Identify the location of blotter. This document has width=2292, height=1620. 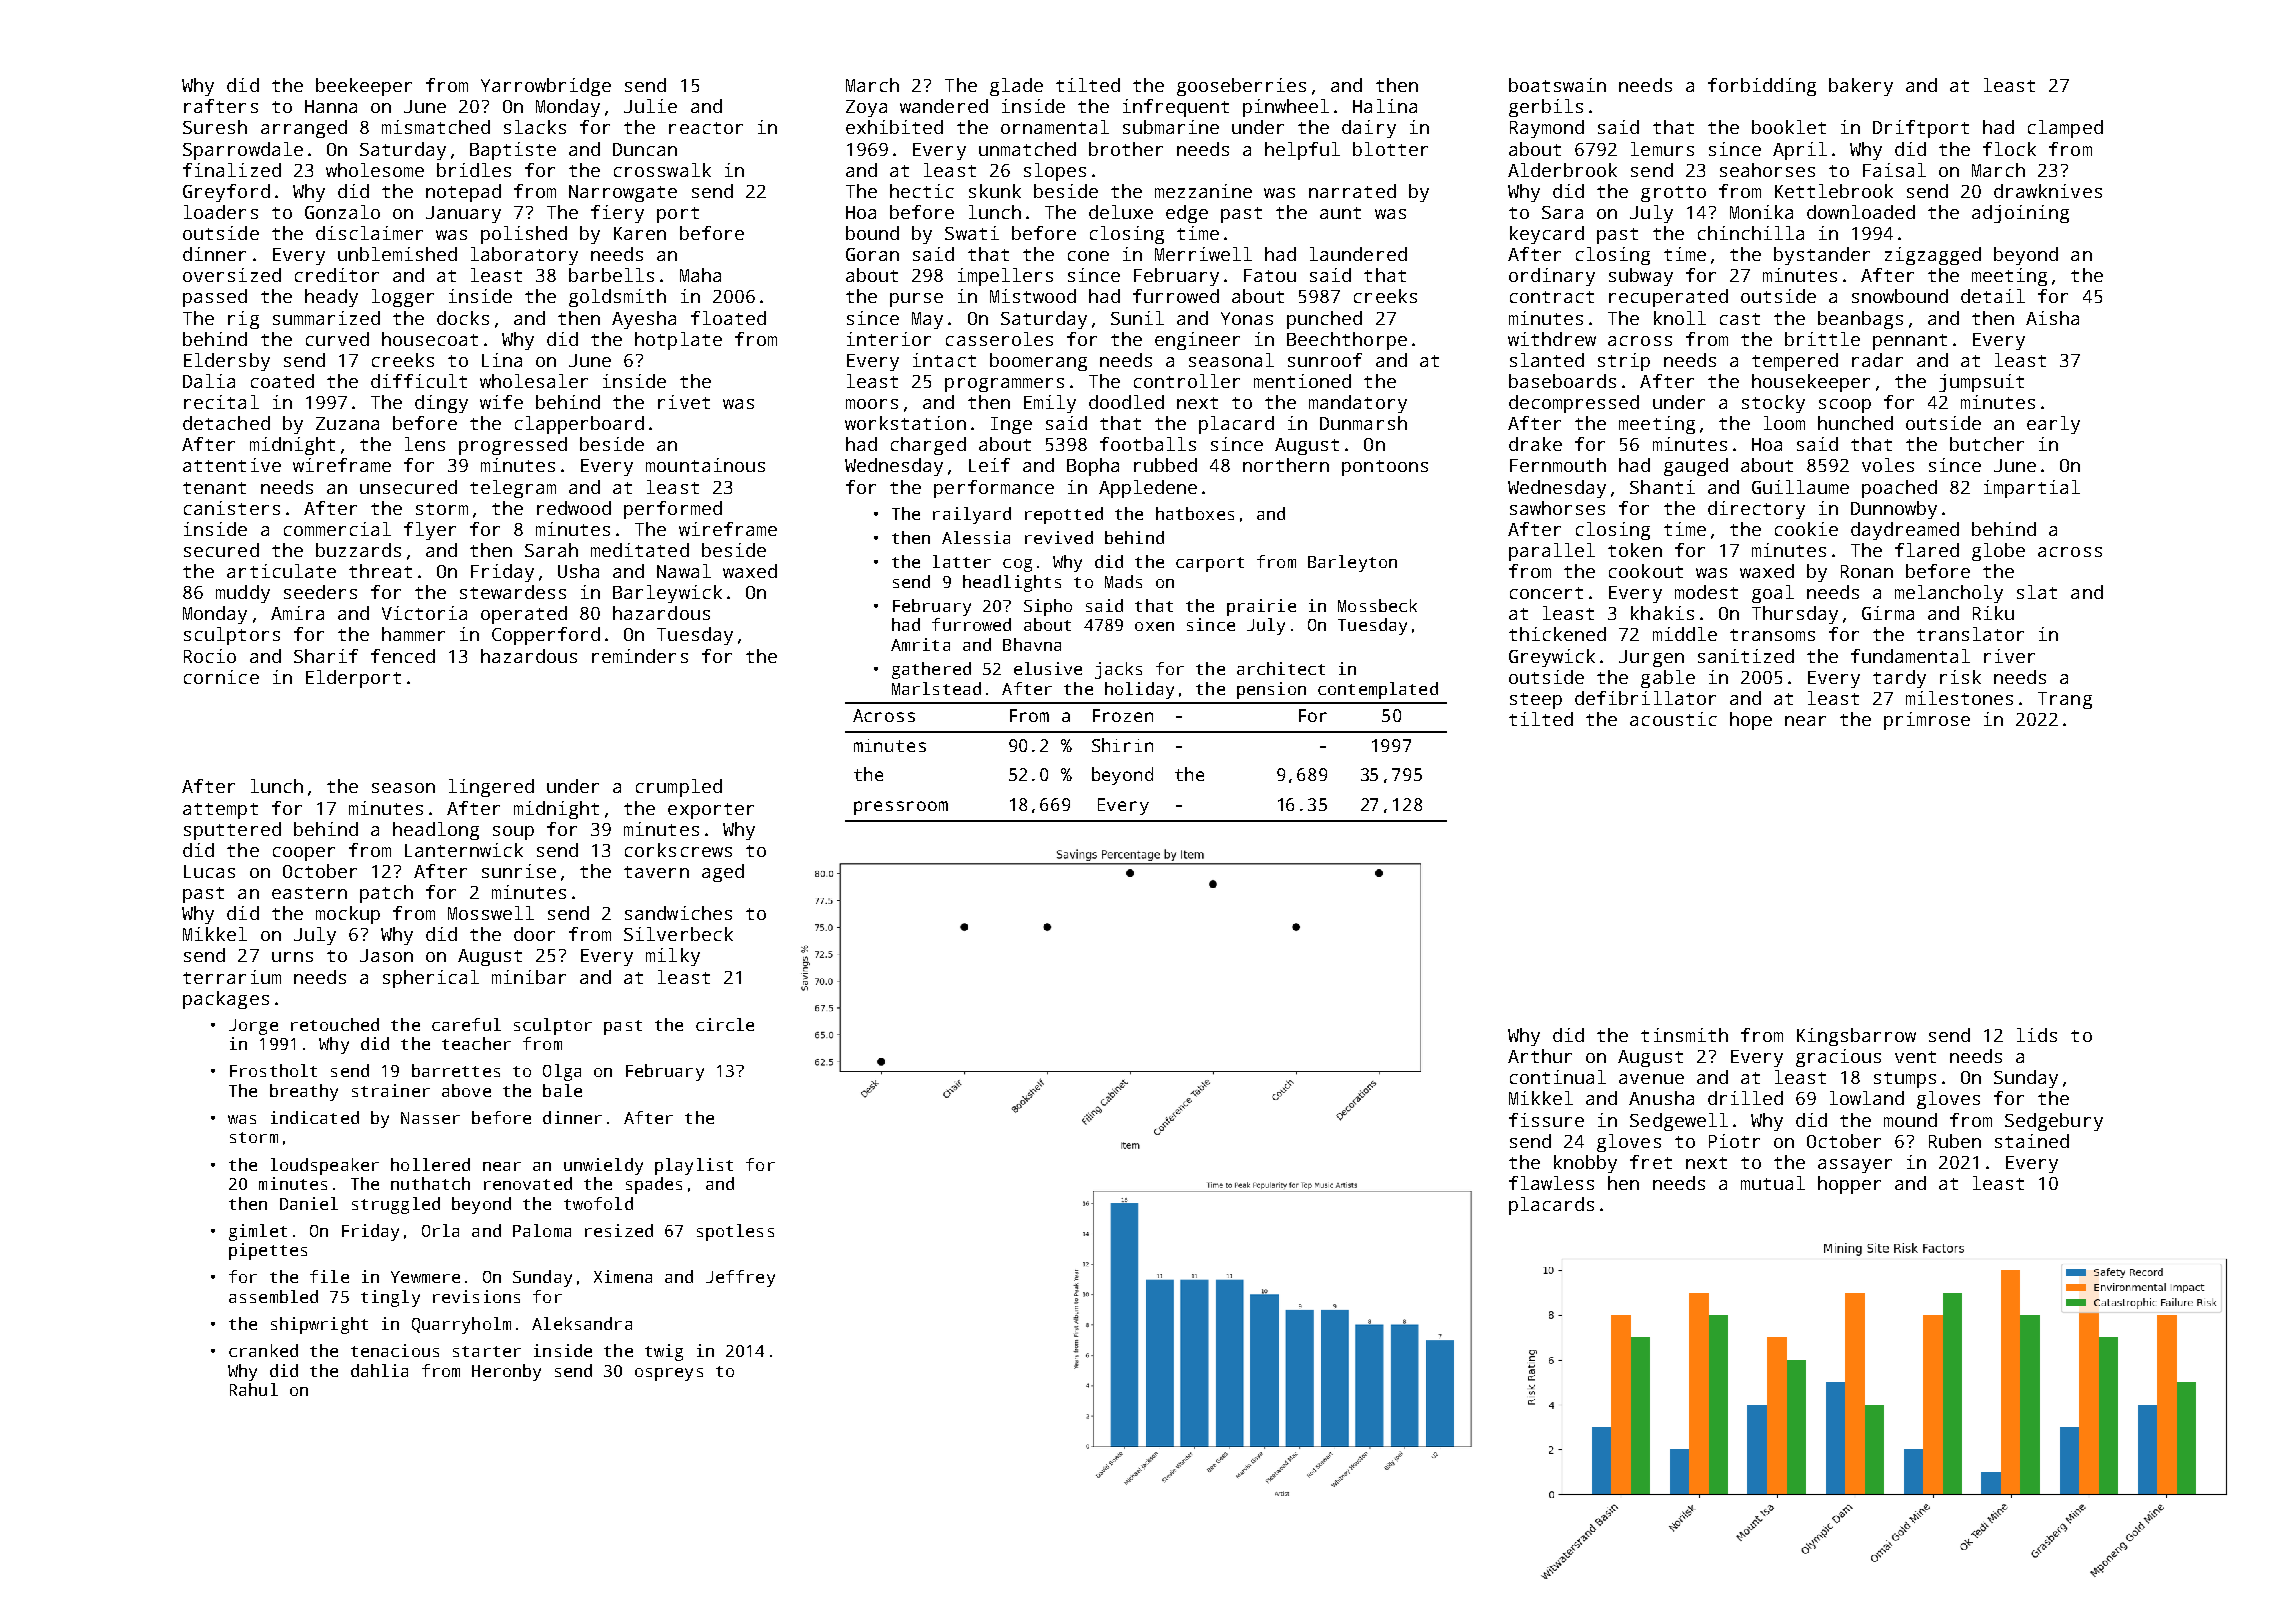
(1390, 149).
